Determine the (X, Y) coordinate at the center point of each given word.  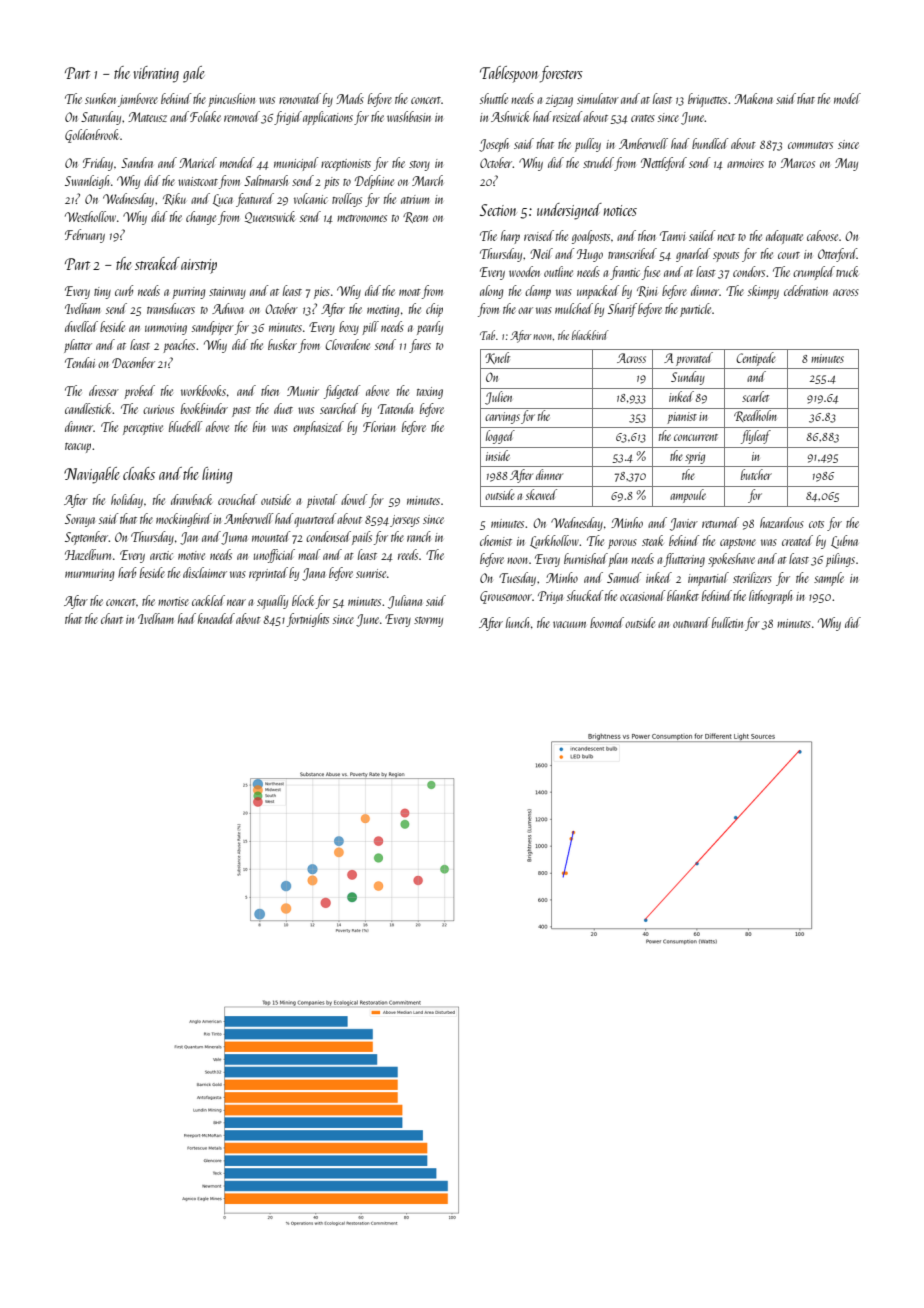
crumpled (814, 273)
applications (328, 118)
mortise (173, 601)
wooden (524, 271)
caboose (822, 235)
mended (237, 162)
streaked (157, 263)
